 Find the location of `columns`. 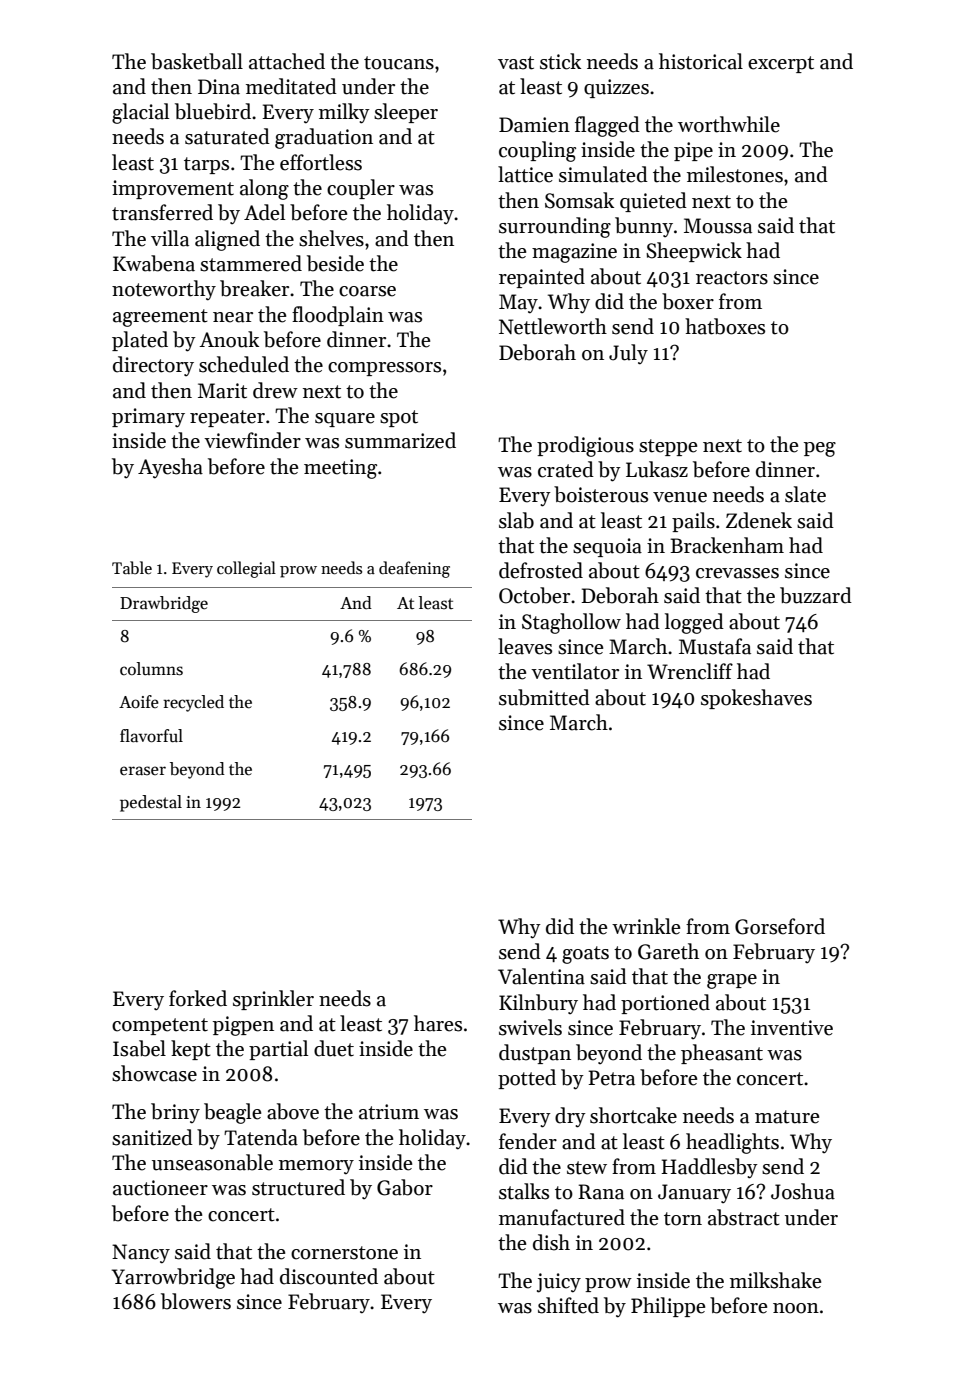

columns is located at coordinates (151, 669).
